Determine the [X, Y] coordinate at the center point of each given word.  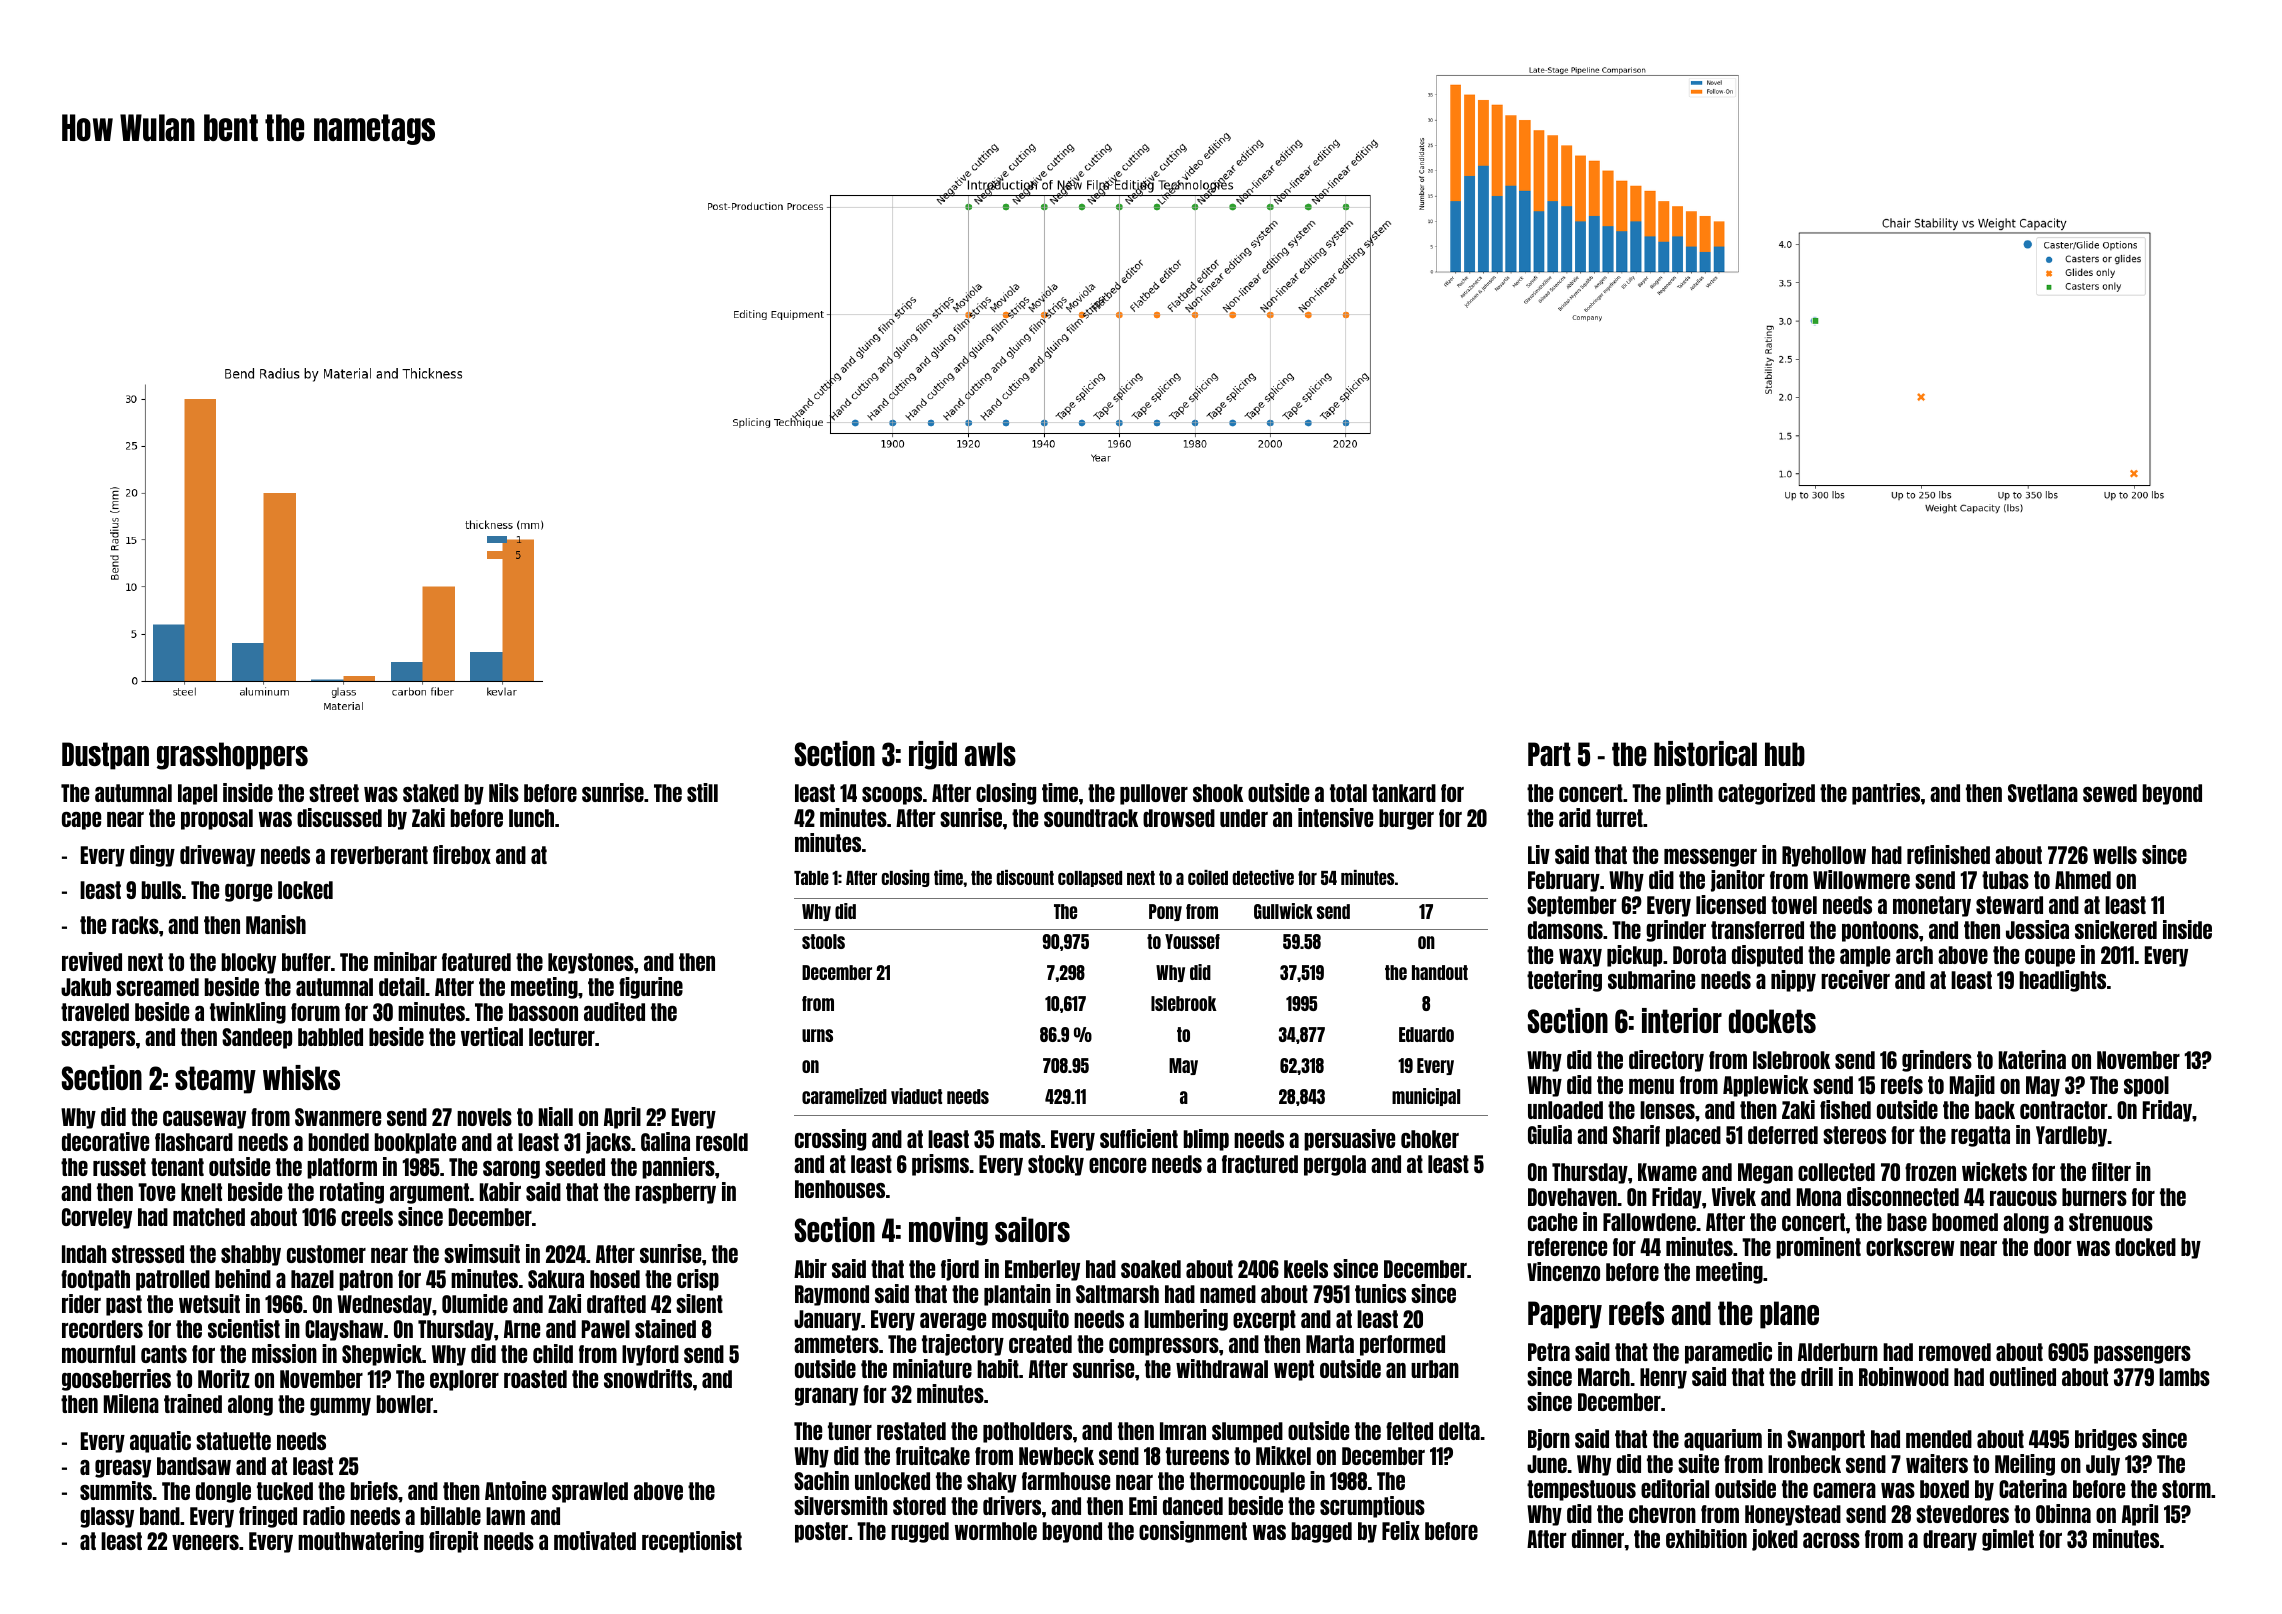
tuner [850, 1431]
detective [1263, 877]
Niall [556, 1116]
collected [1836, 1172]
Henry [1663, 1378]
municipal [1426, 1097]
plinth [1689, 794]
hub [1785, 754]
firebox [462, 854]
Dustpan [105, 756]
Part [1549, 754]
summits [116, 1490]
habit [998, 1368]
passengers [2142, 1355]
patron [366, 1280]
